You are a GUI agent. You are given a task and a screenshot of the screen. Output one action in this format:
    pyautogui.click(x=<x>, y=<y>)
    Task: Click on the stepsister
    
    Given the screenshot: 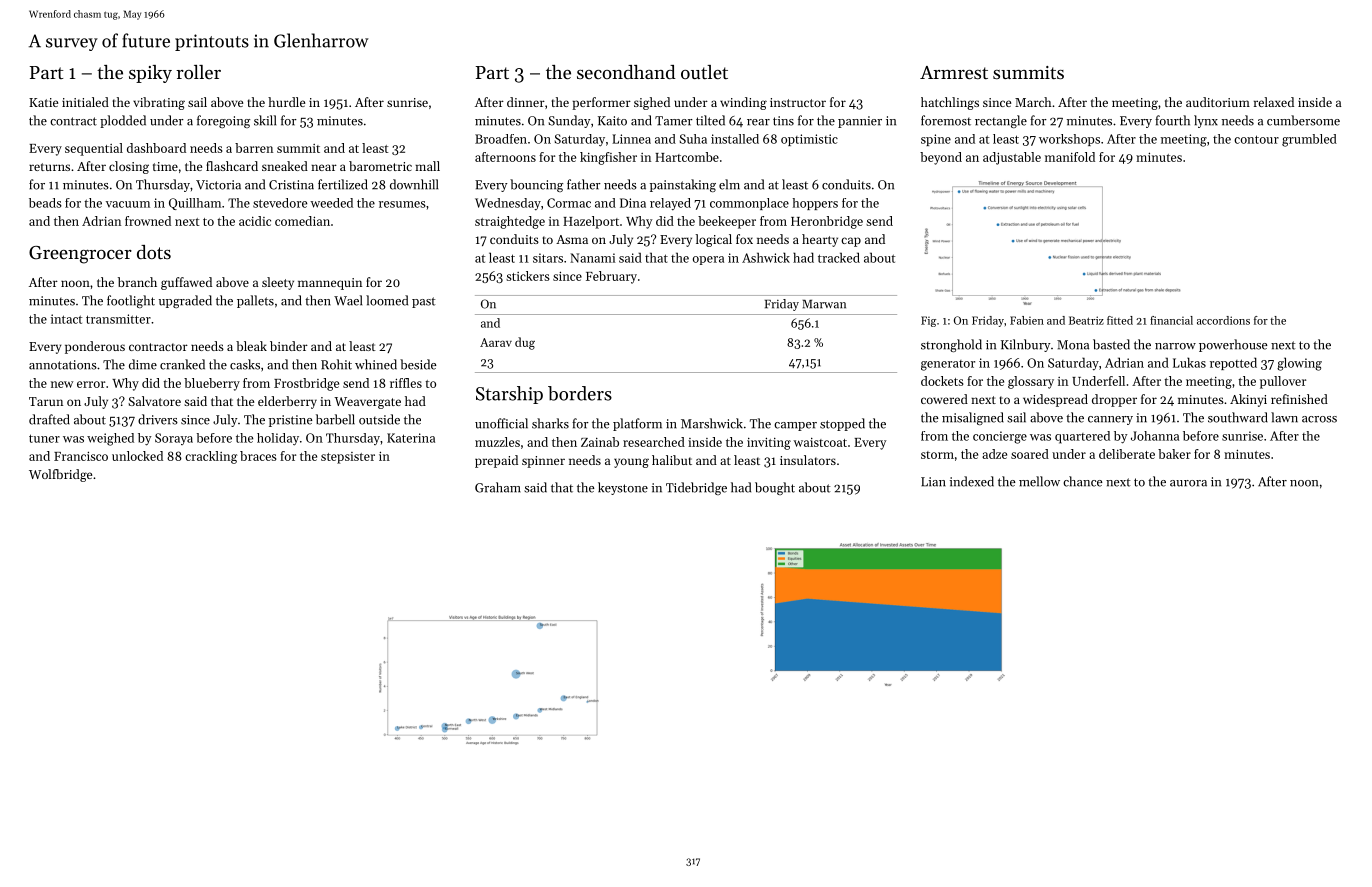 What is the action you would take?
    pyautogui.click(x=348, y=458)
